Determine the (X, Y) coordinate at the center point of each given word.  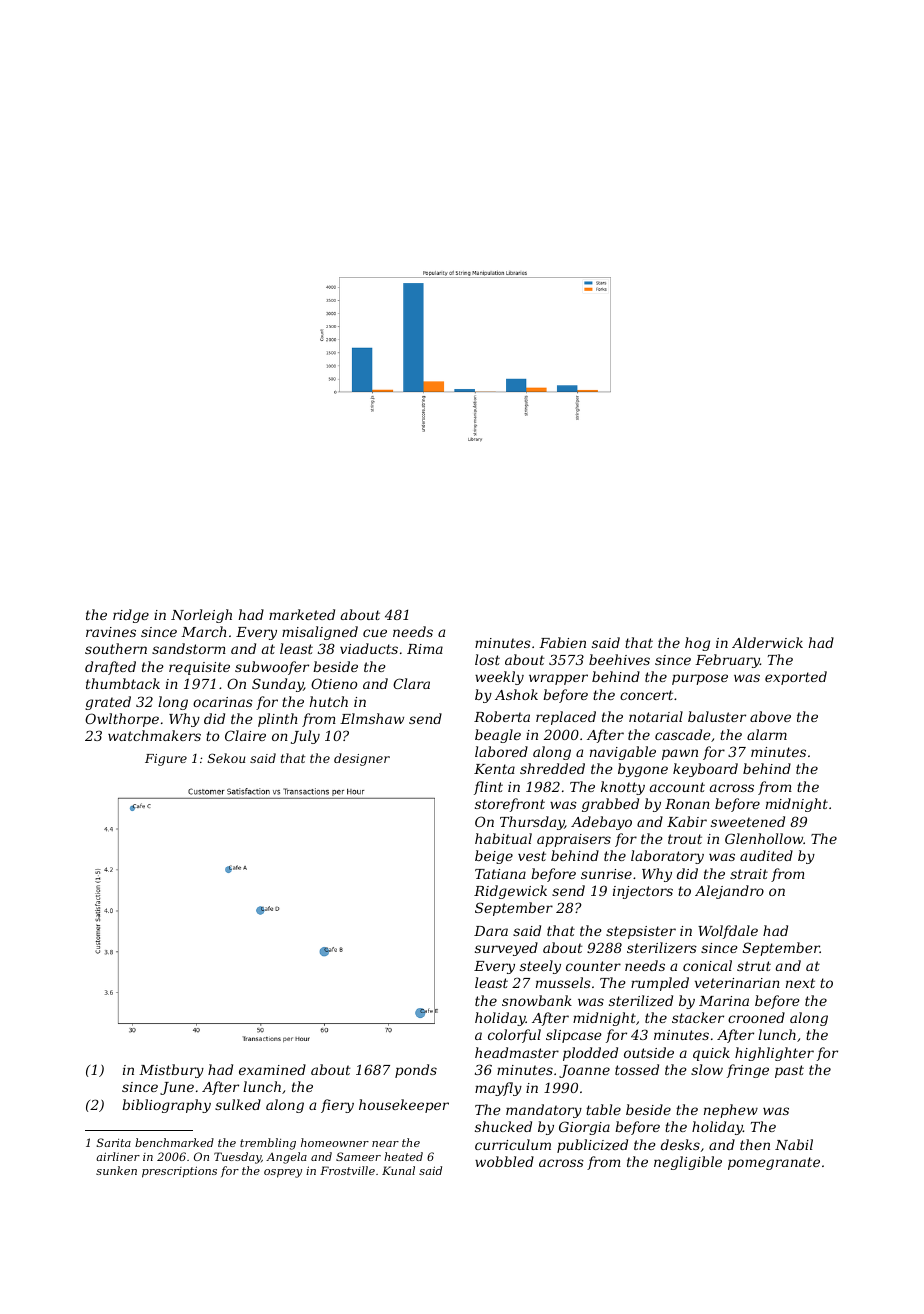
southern (116, 648)
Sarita (114, 1142)
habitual (503, 838)
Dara (491, 931)
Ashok (516, 694)
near (385, 1144)
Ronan (687, 804)
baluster (717, 716)
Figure (166, 760)
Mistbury (171, 1071)
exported (796, 678)
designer (362, 759)
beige (494, 857)
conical (707, 965)
